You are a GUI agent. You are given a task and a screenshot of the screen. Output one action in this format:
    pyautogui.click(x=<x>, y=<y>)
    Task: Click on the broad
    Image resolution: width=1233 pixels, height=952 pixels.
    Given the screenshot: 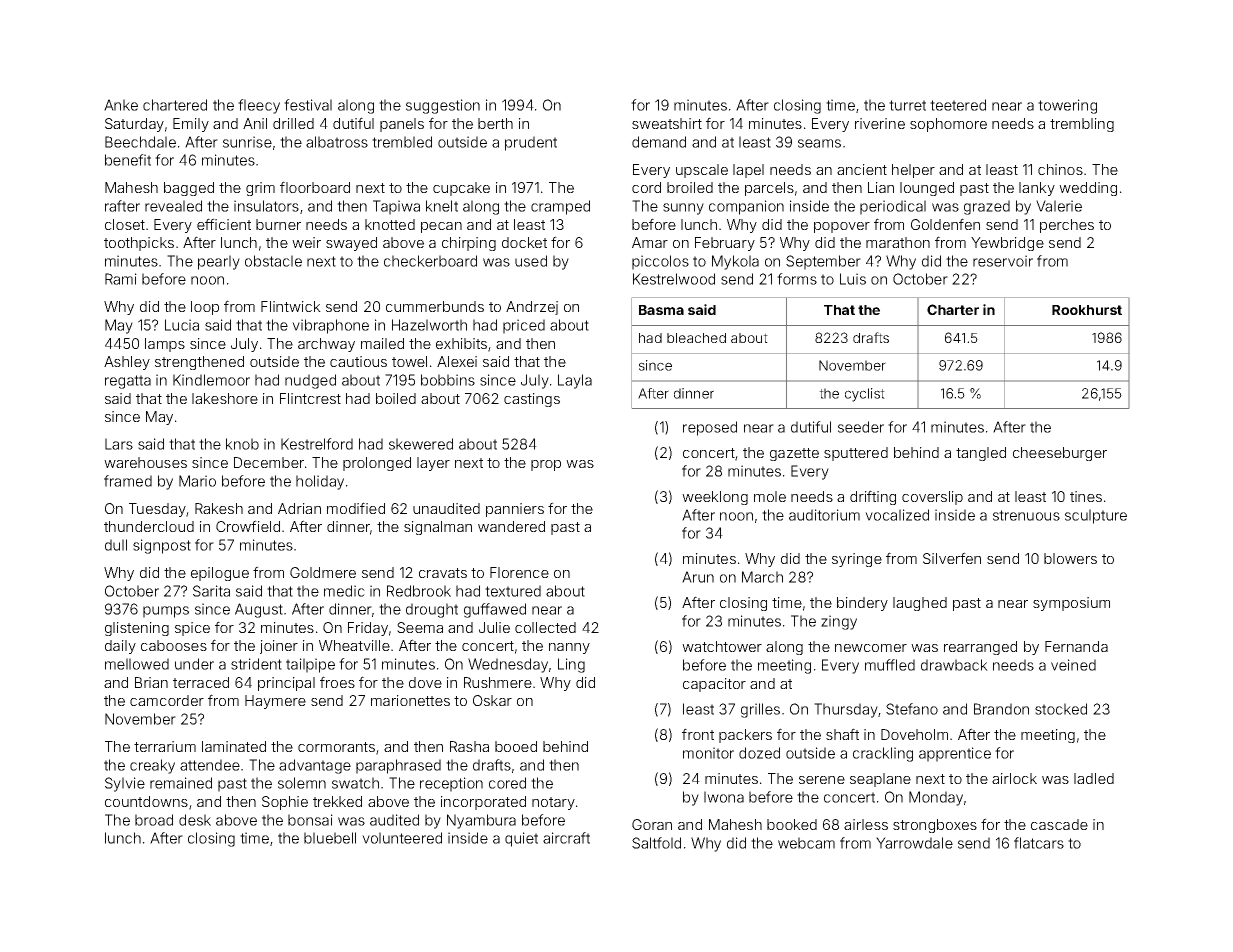 What is the action you would take?
    pyautogui.click(x=154, y=820)
